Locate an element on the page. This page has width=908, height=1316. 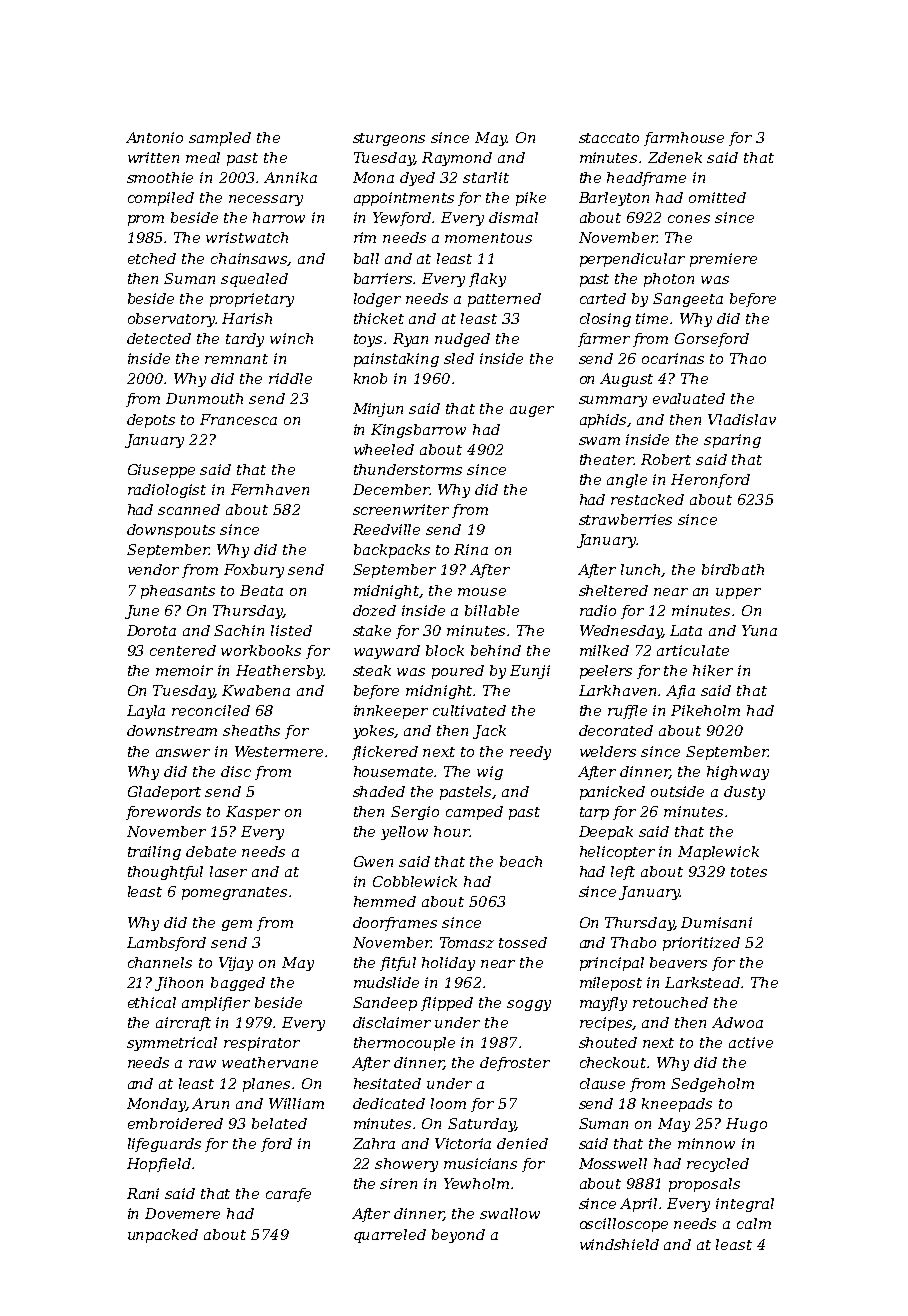
patterned is located at coordinates (504, 300).
